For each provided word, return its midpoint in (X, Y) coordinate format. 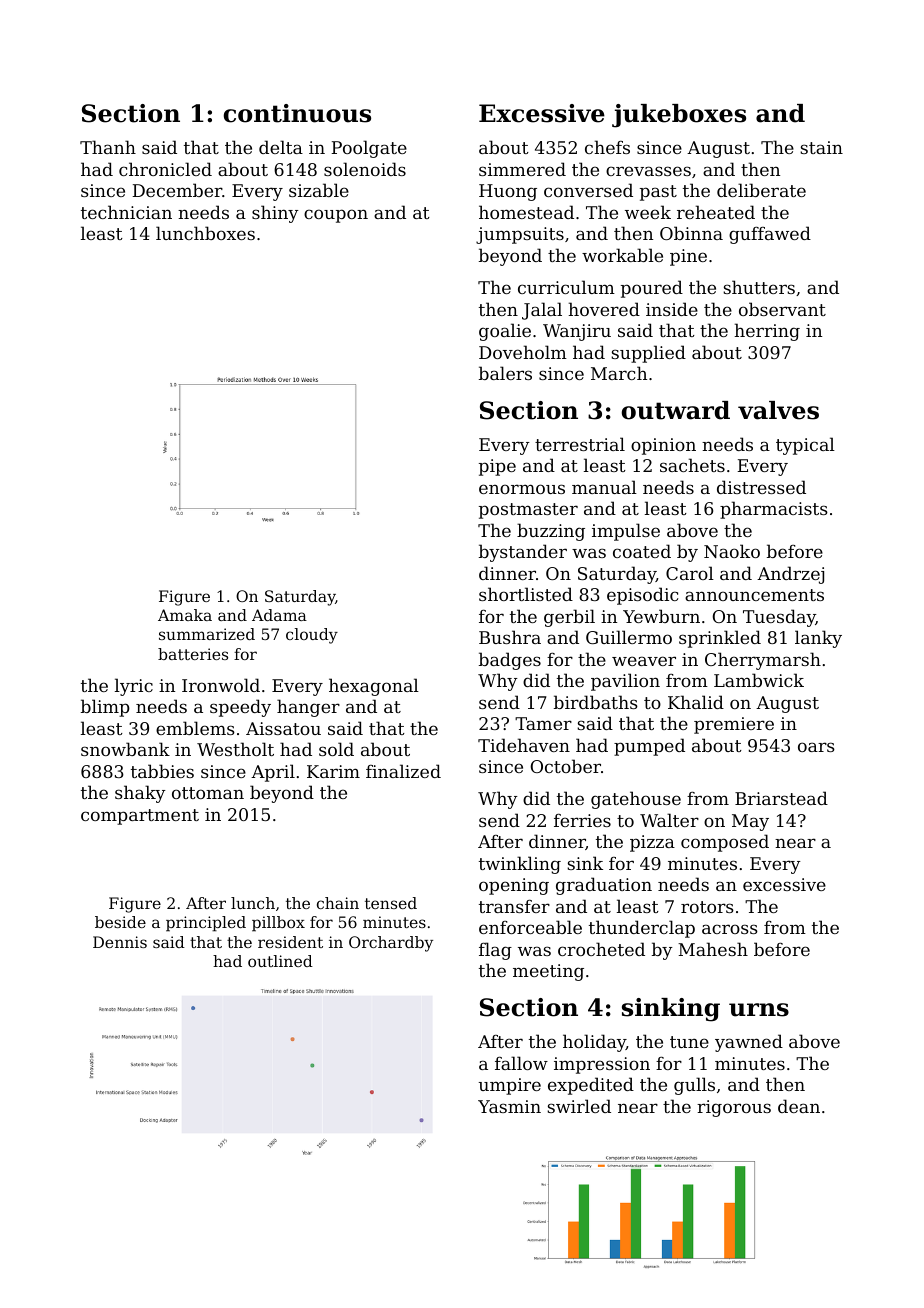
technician (126, 212)
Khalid (696, 702)
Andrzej (790, 575)
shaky (140, 794)
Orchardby (391, 944)
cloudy (312, 636)
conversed (588, 190)
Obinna (691, 233)
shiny (275, 214)
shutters (759, 287)
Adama (279, 615)
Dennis (120, 942)
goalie (505, 332)
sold (336, 749)
